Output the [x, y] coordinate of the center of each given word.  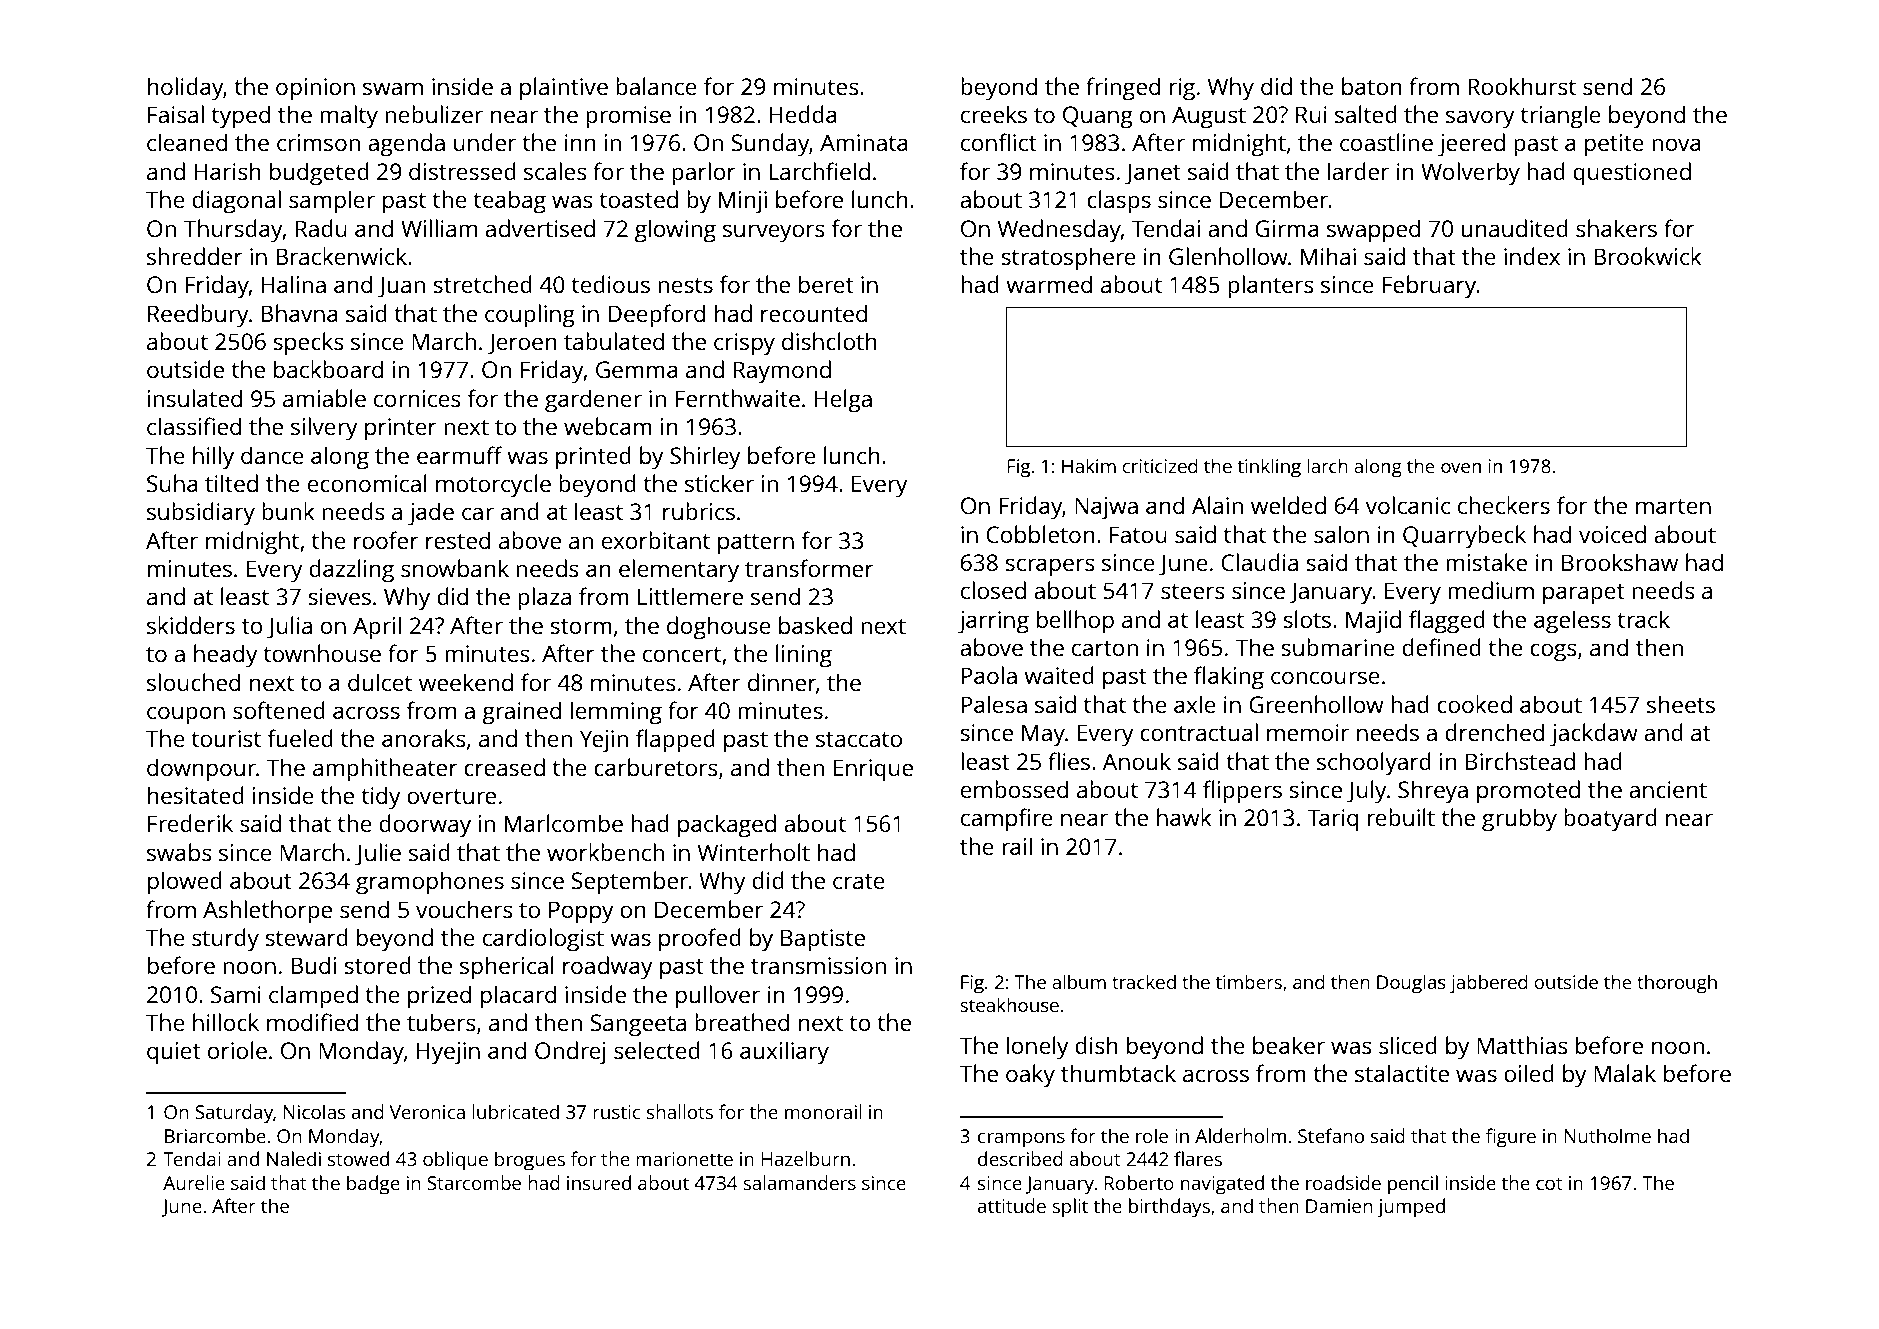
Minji [743, 202]
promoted [1528, 792]
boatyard [1610, 820]
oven [1461, 468]
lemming [616, 713]
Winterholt [754, 852]
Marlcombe [564, 823]
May [1043, 735]
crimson [318, 142]
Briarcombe [215, 1135]
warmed [1049, 284]
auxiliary [784, 1053]
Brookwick [1648, 256]
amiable [324, 398]
